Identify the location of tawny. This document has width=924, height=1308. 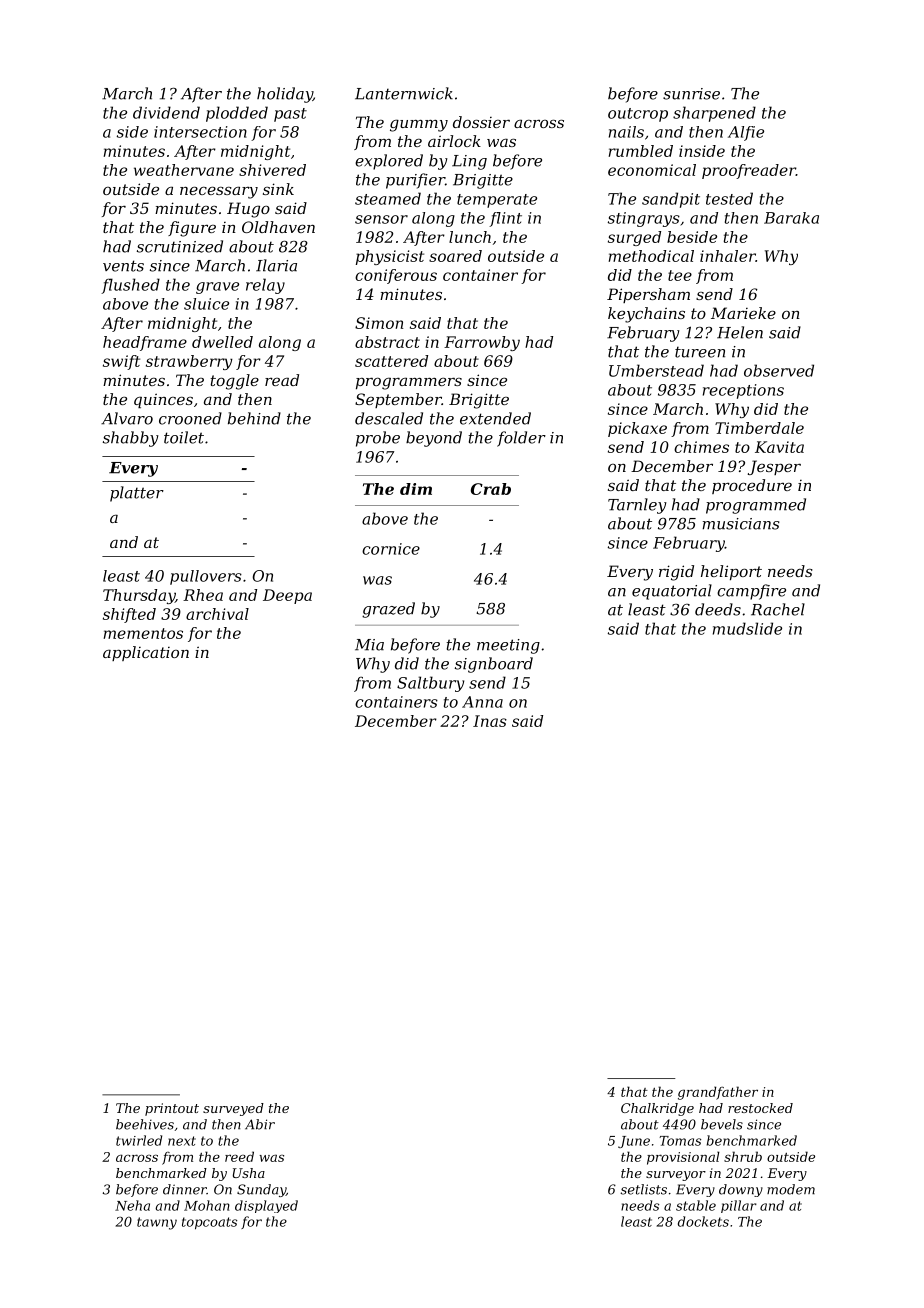
(157, 1223).
